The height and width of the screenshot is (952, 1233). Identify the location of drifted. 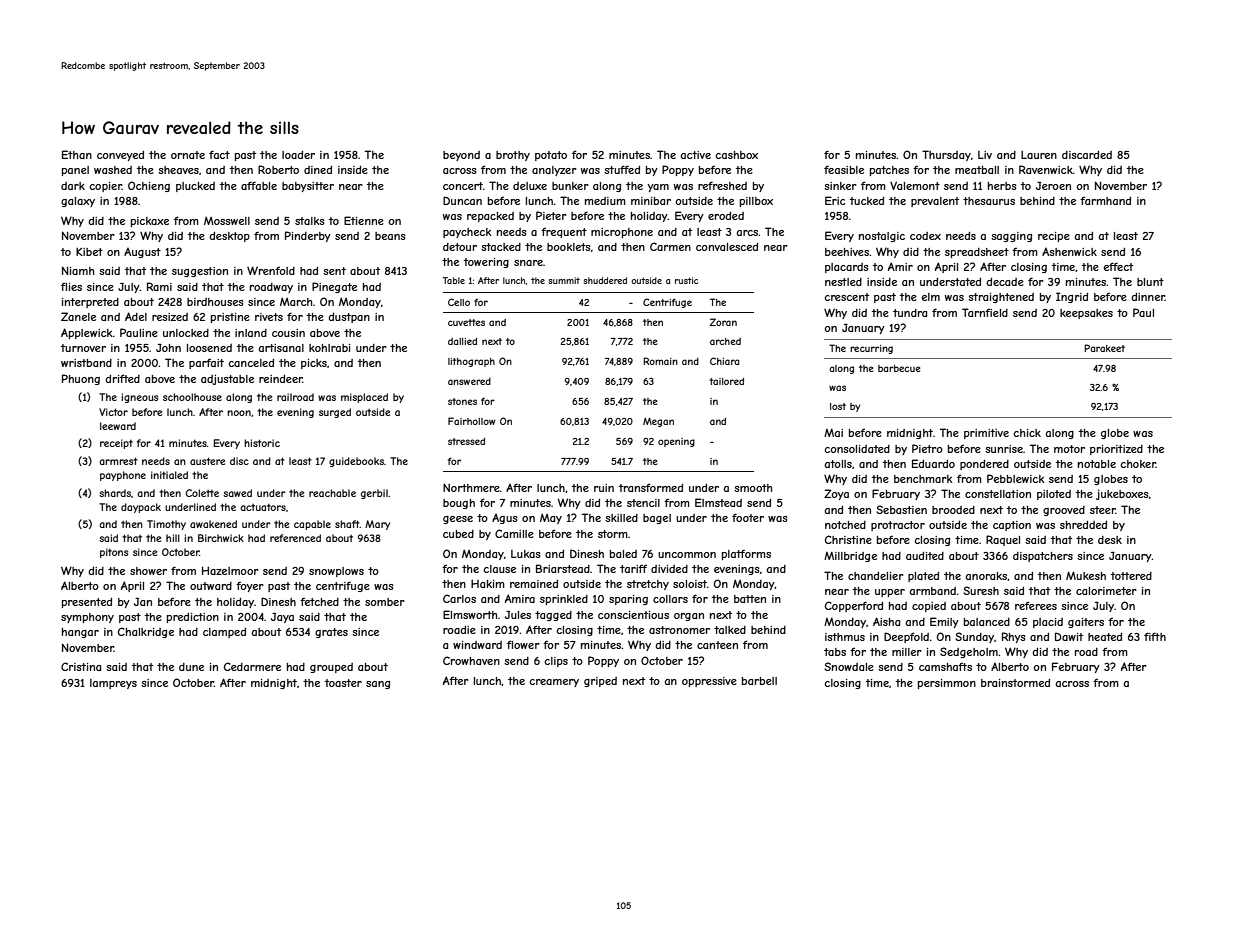
(122, 378).
